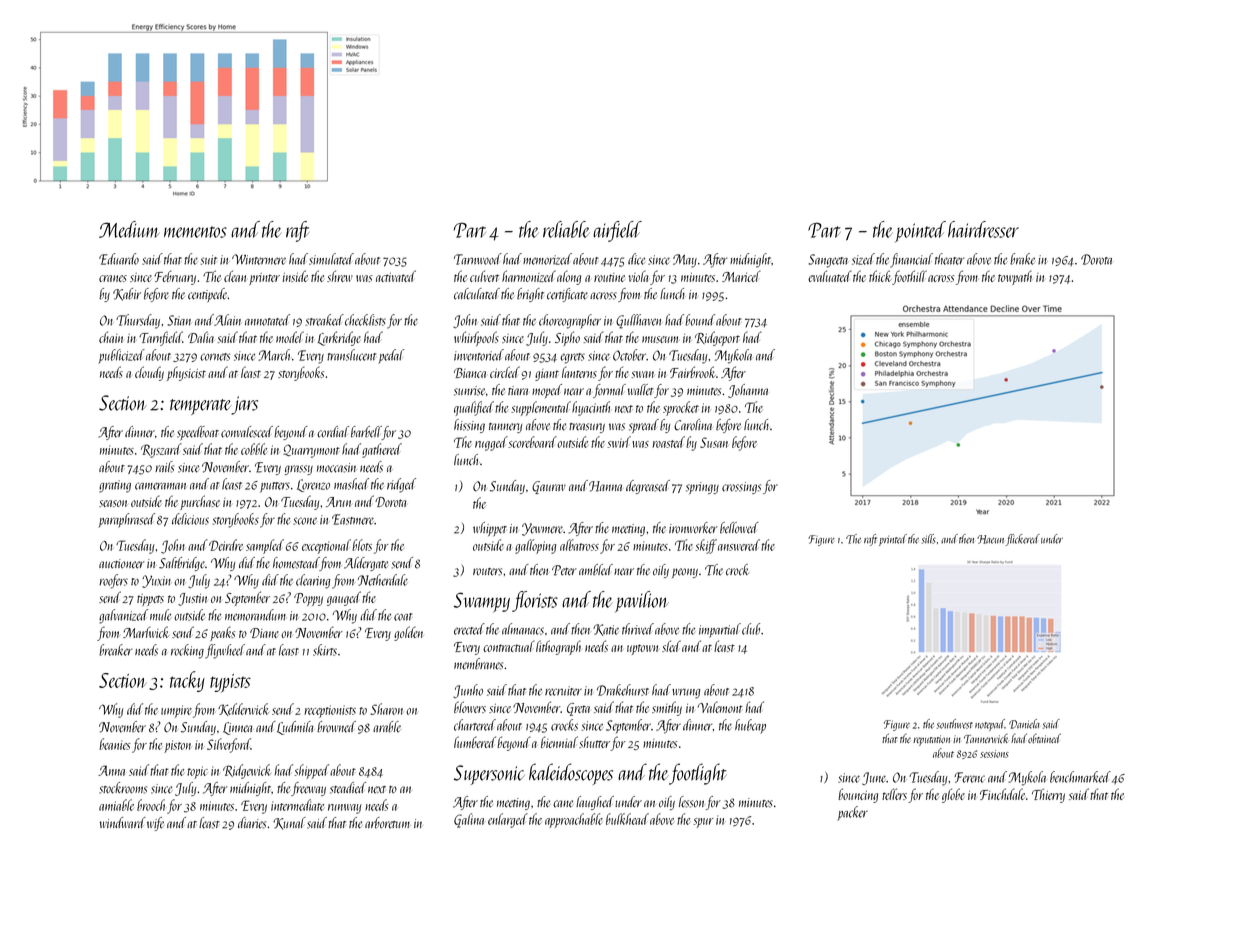  Describe the element at coordinates (1015, 278) in the screenshot. I see `towpath` at that location.
